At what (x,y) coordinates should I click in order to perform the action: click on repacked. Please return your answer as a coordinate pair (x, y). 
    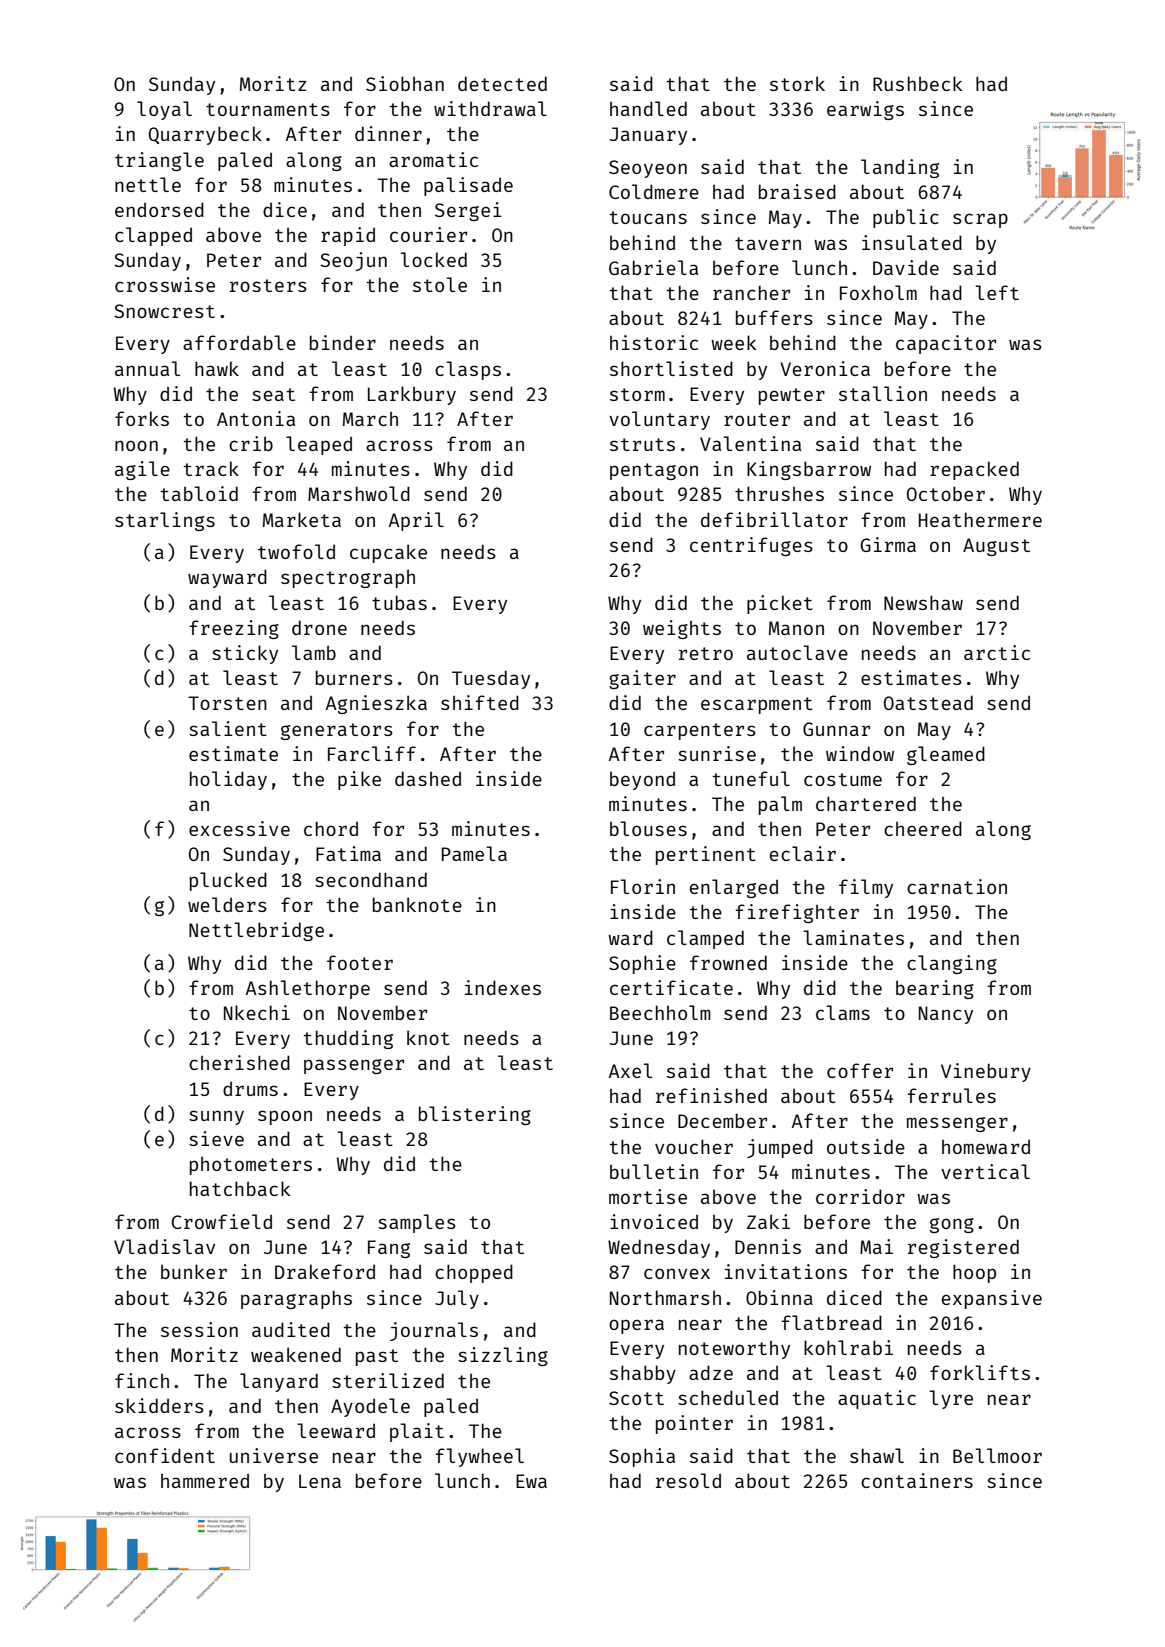
    Looking at the image, I should click on (974, 470).
